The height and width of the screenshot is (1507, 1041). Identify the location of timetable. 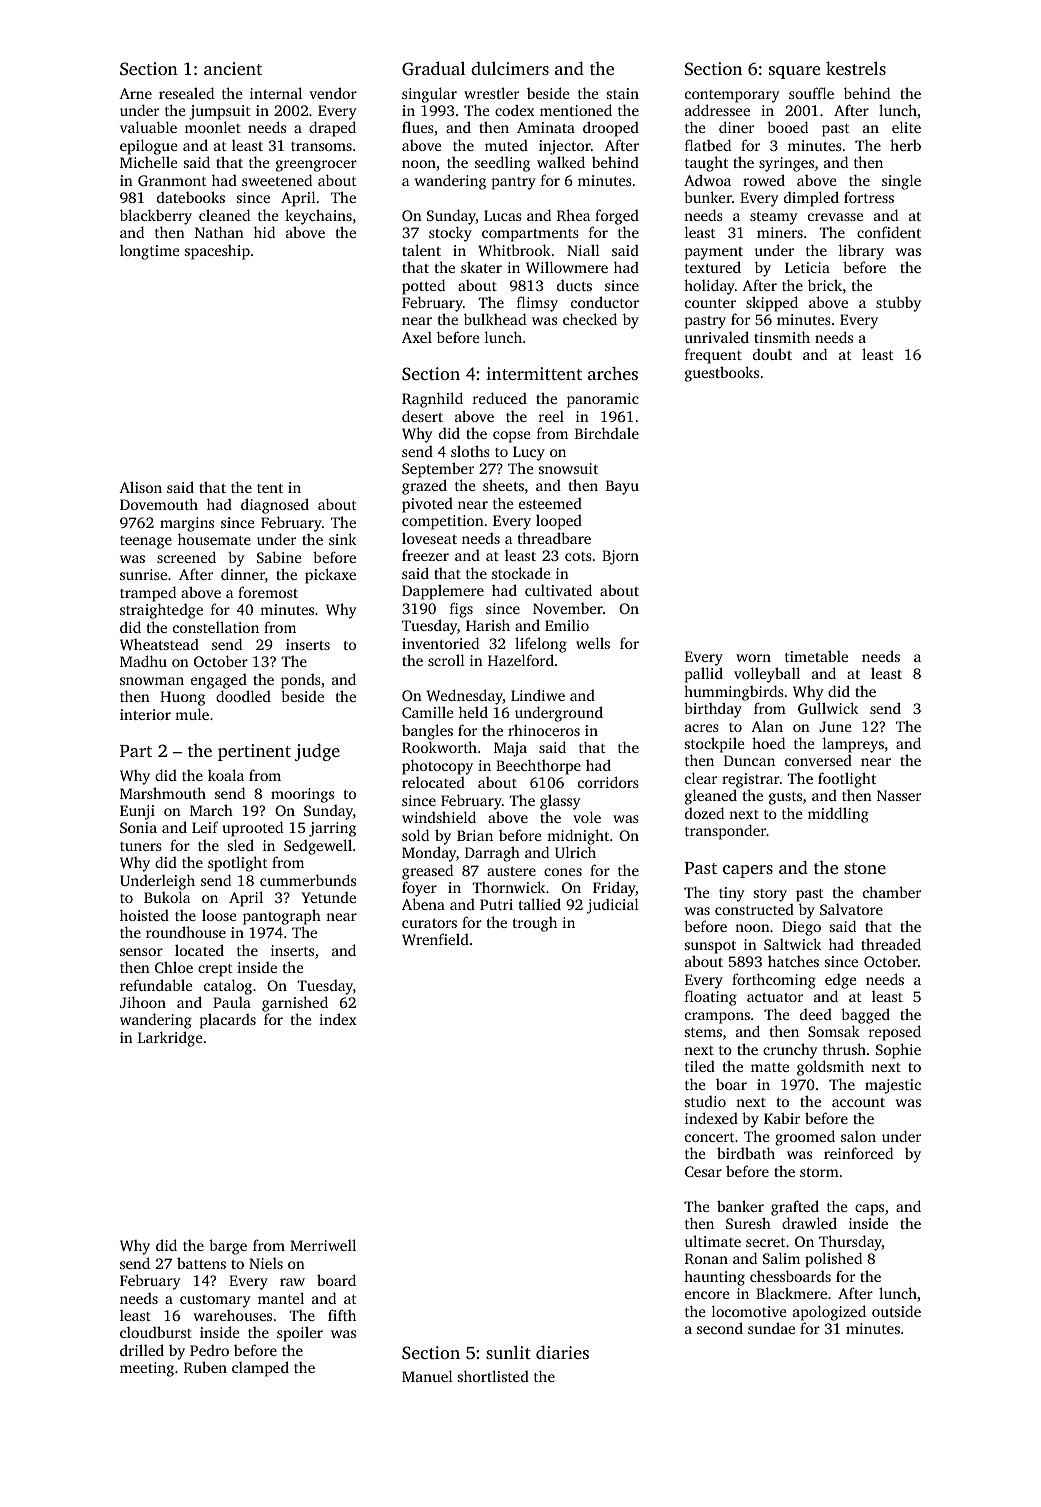
(816, 656).
